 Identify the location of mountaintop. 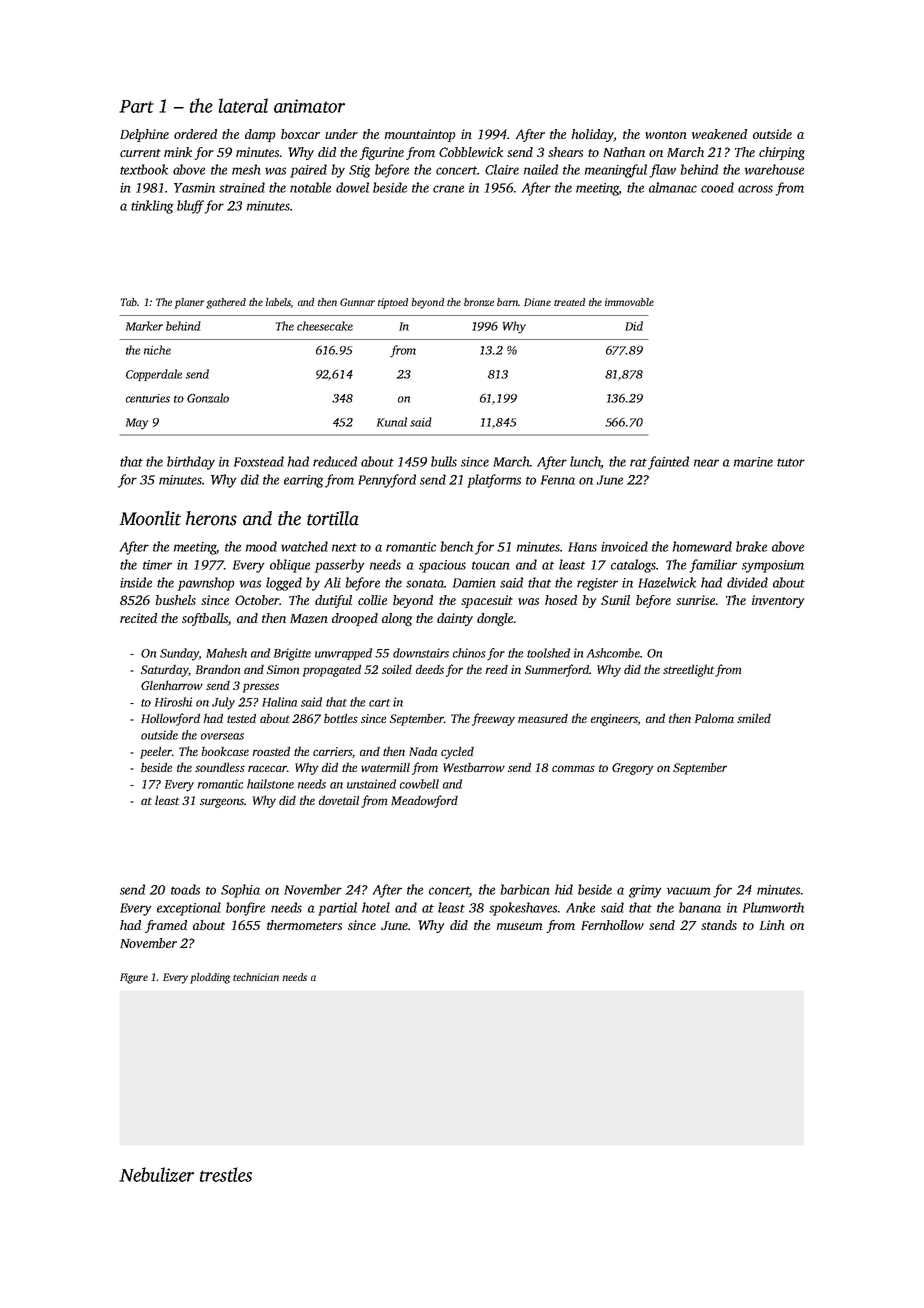
(420, 135).
